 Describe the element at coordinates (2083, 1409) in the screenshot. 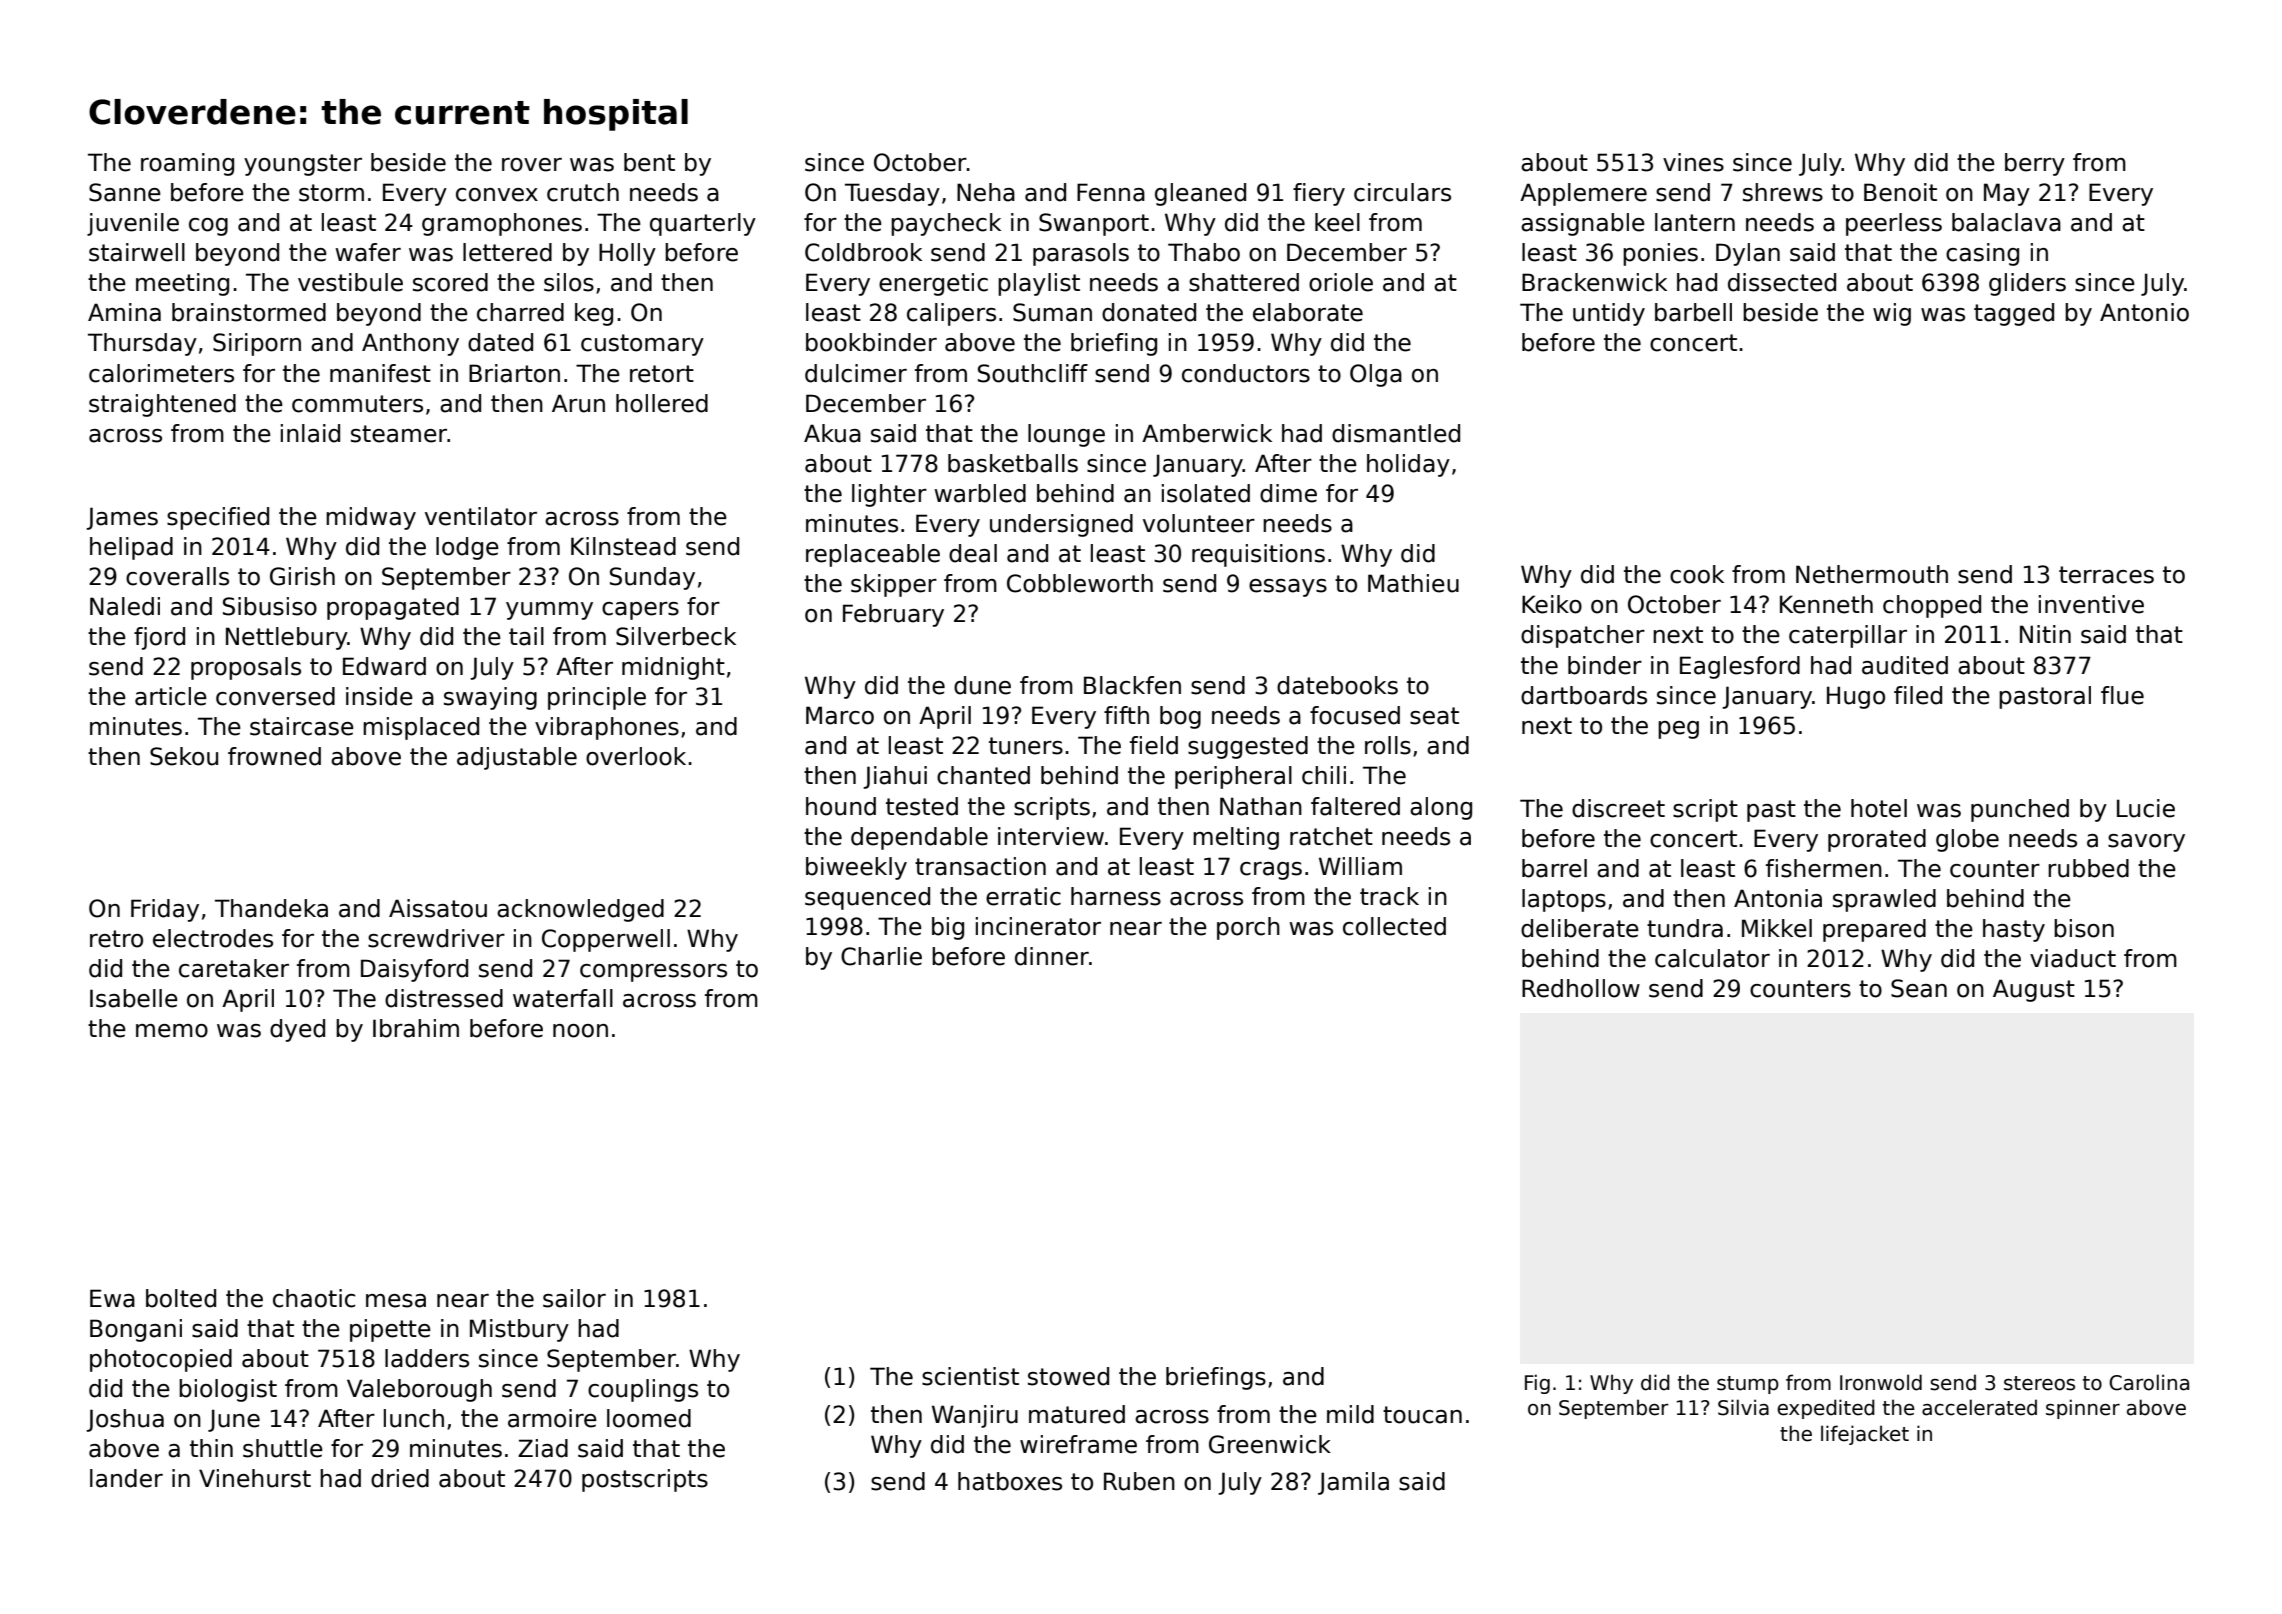

I see `spinner` at that location.
